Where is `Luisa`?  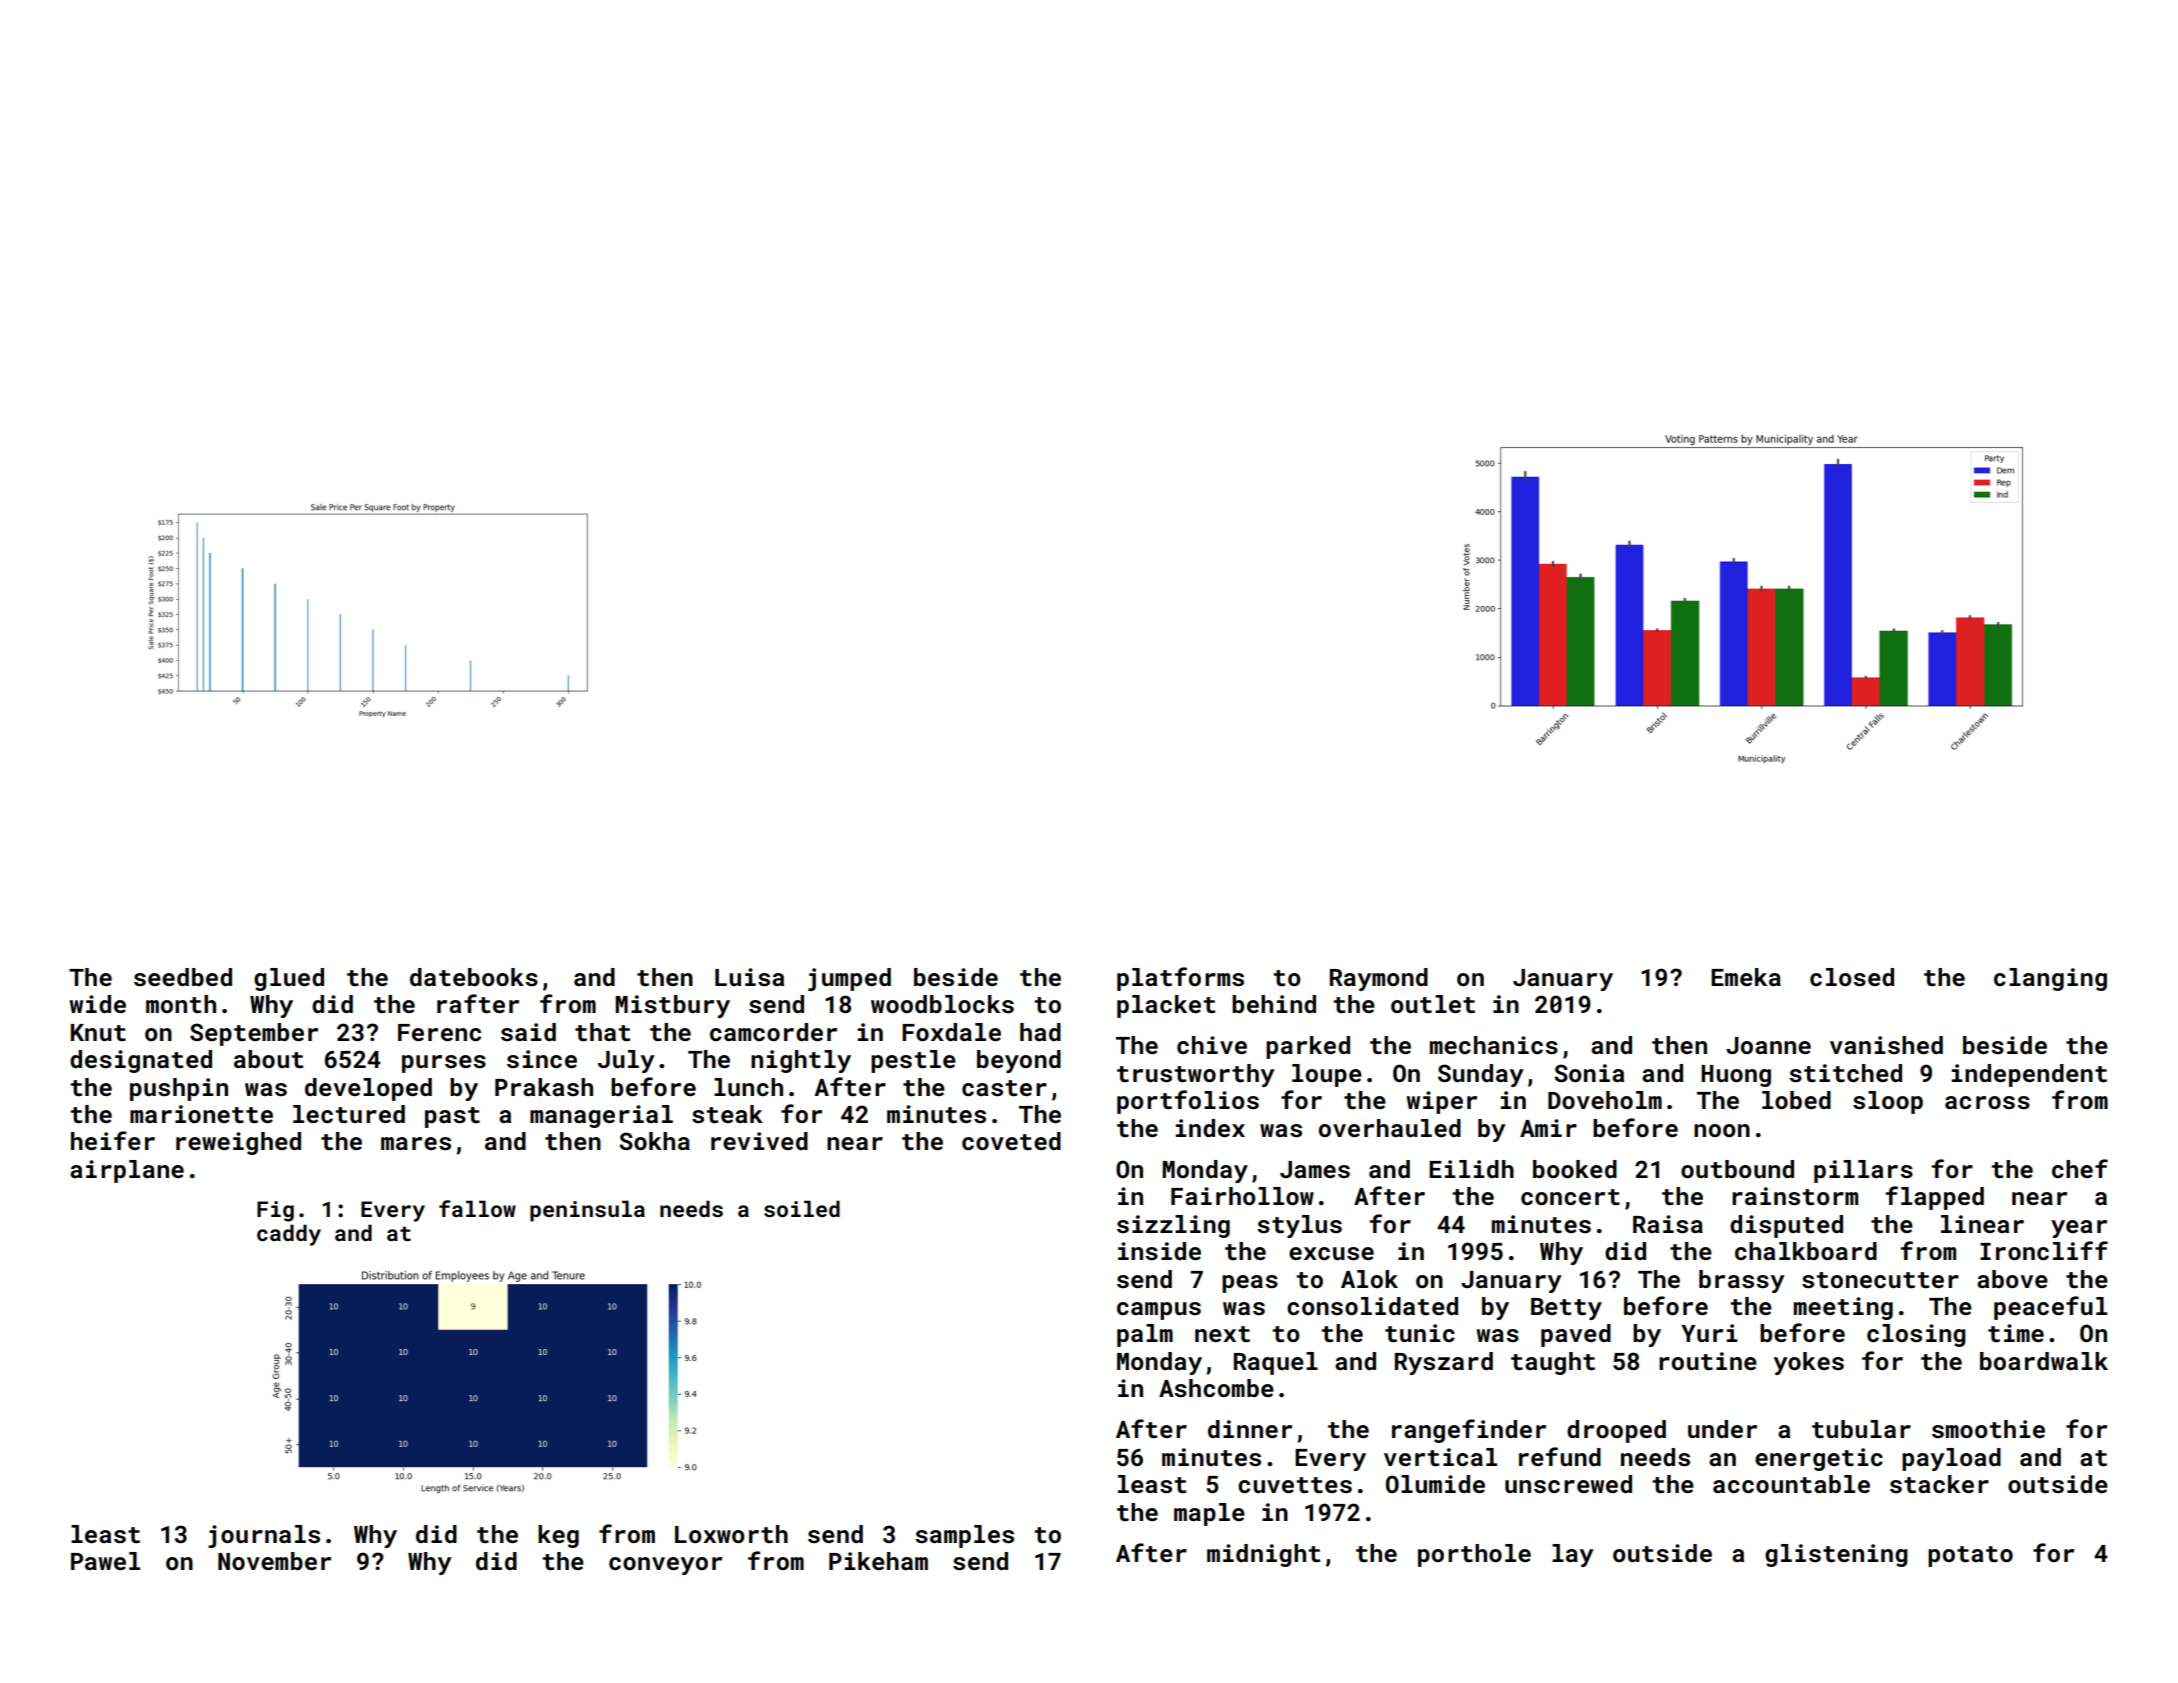
Luisa is located at coordinates (749, 977).
